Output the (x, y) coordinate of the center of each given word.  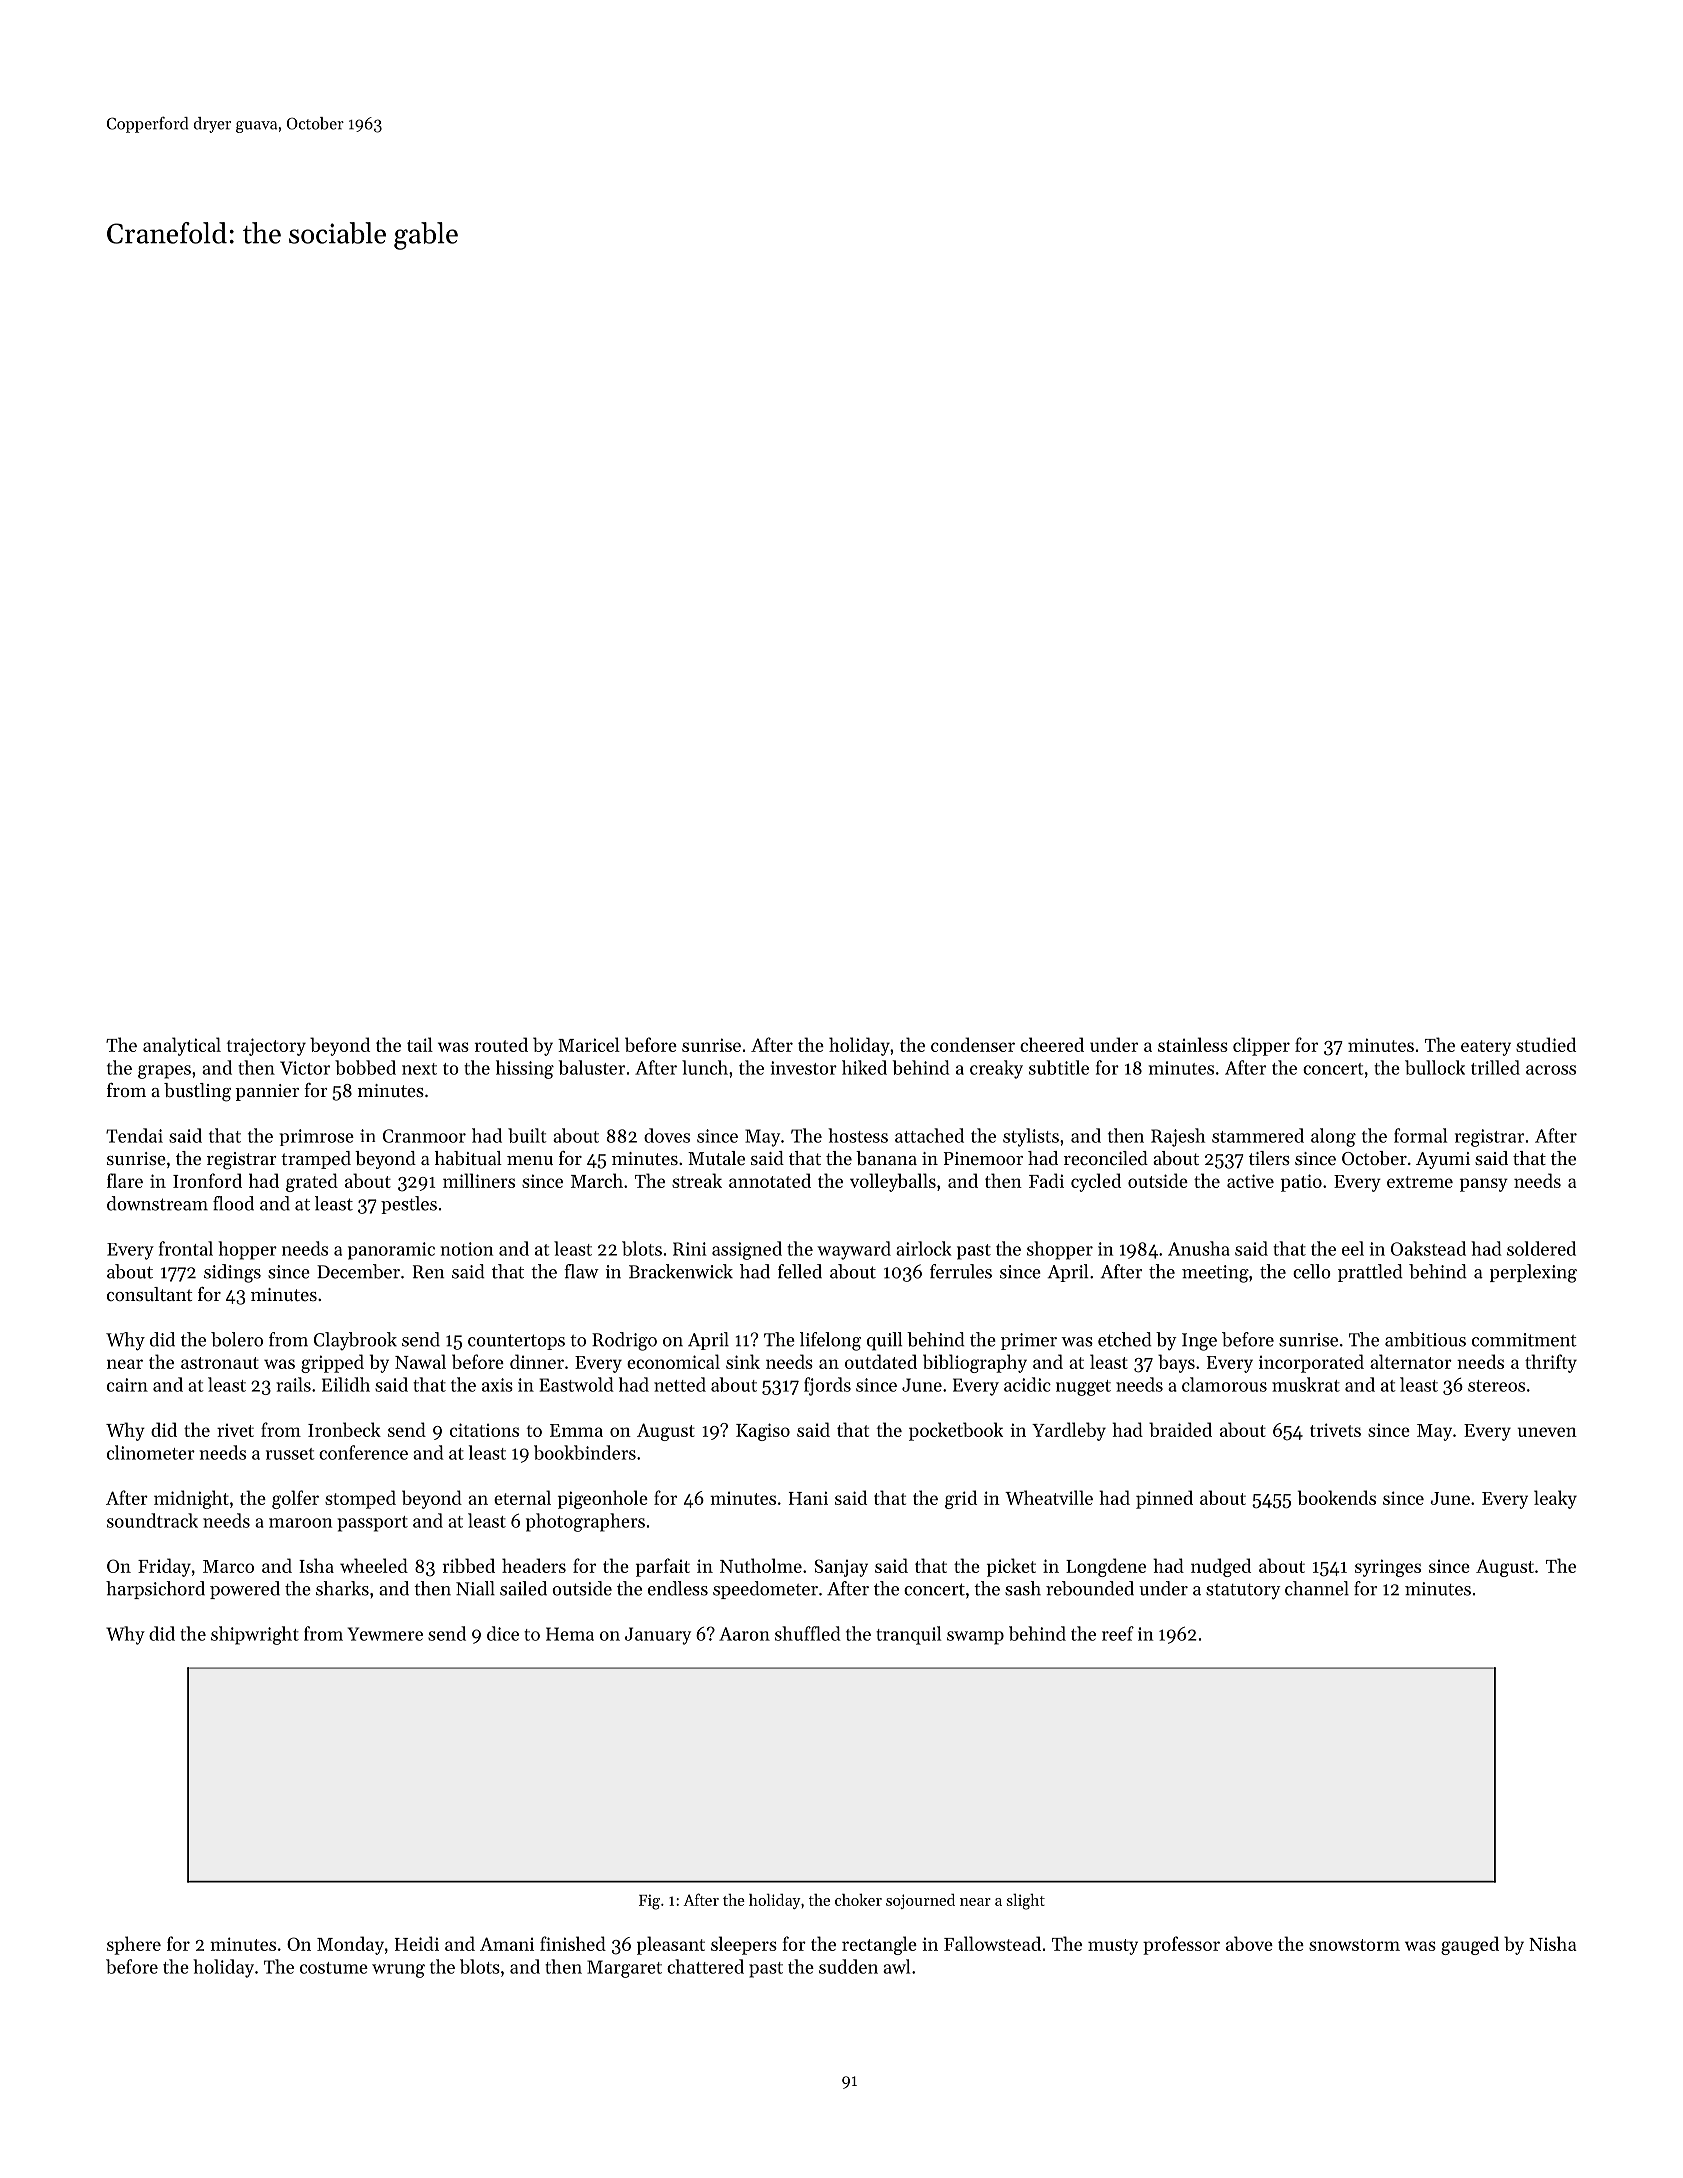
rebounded (1090, 1588)
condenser (973, 1044)
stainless (1193, 1044)
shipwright (255, 1635)
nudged (1221, 1567)
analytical (182, 1046)
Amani (507, 1944)
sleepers (744, 1945)
